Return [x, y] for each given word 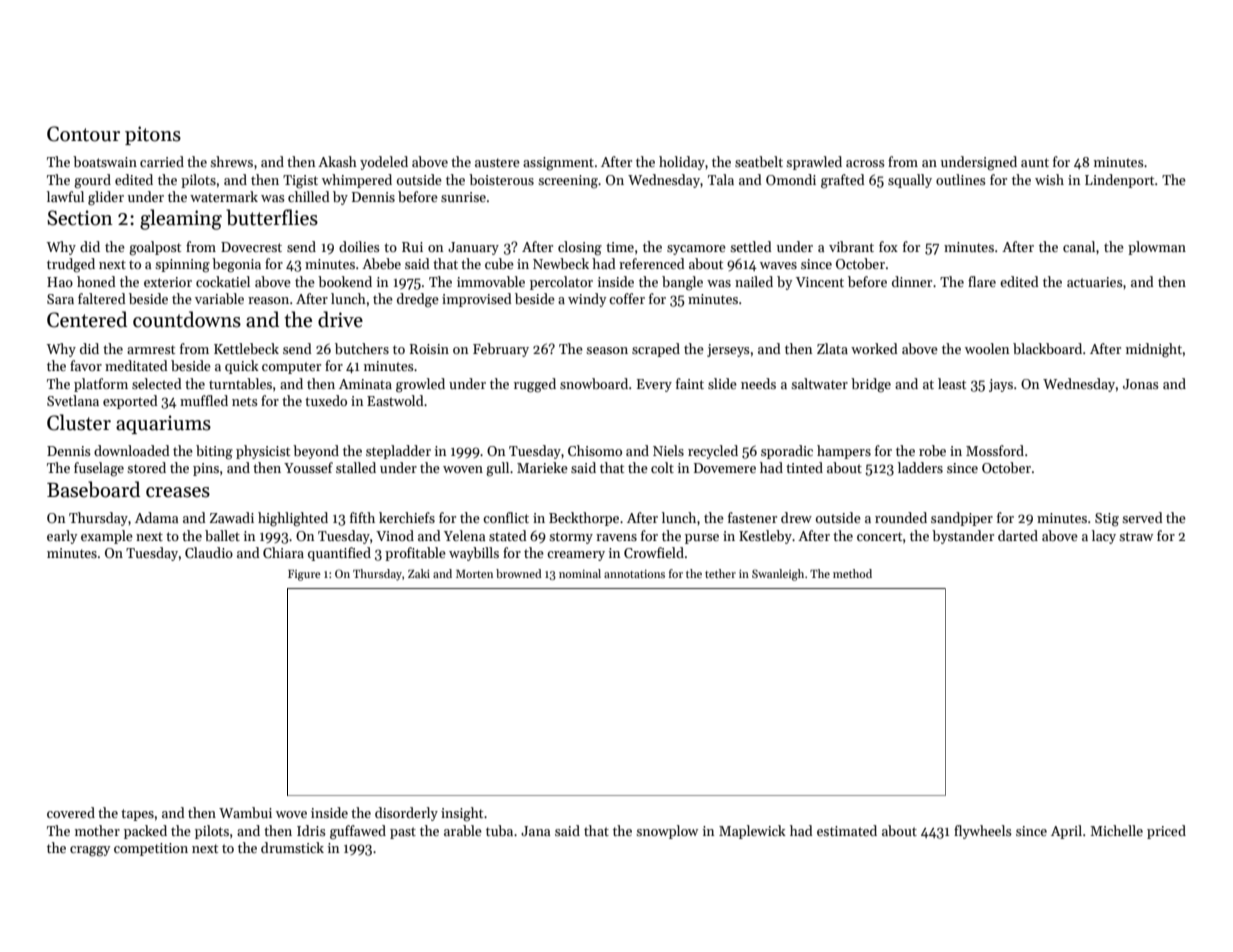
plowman [1157, 248]
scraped [656, 350]
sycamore [696, 250]
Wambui [245, 812]
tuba [499, 830]
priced [1166, 832]
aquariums [163, 424]
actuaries [1095, 282]
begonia [236, 265]
